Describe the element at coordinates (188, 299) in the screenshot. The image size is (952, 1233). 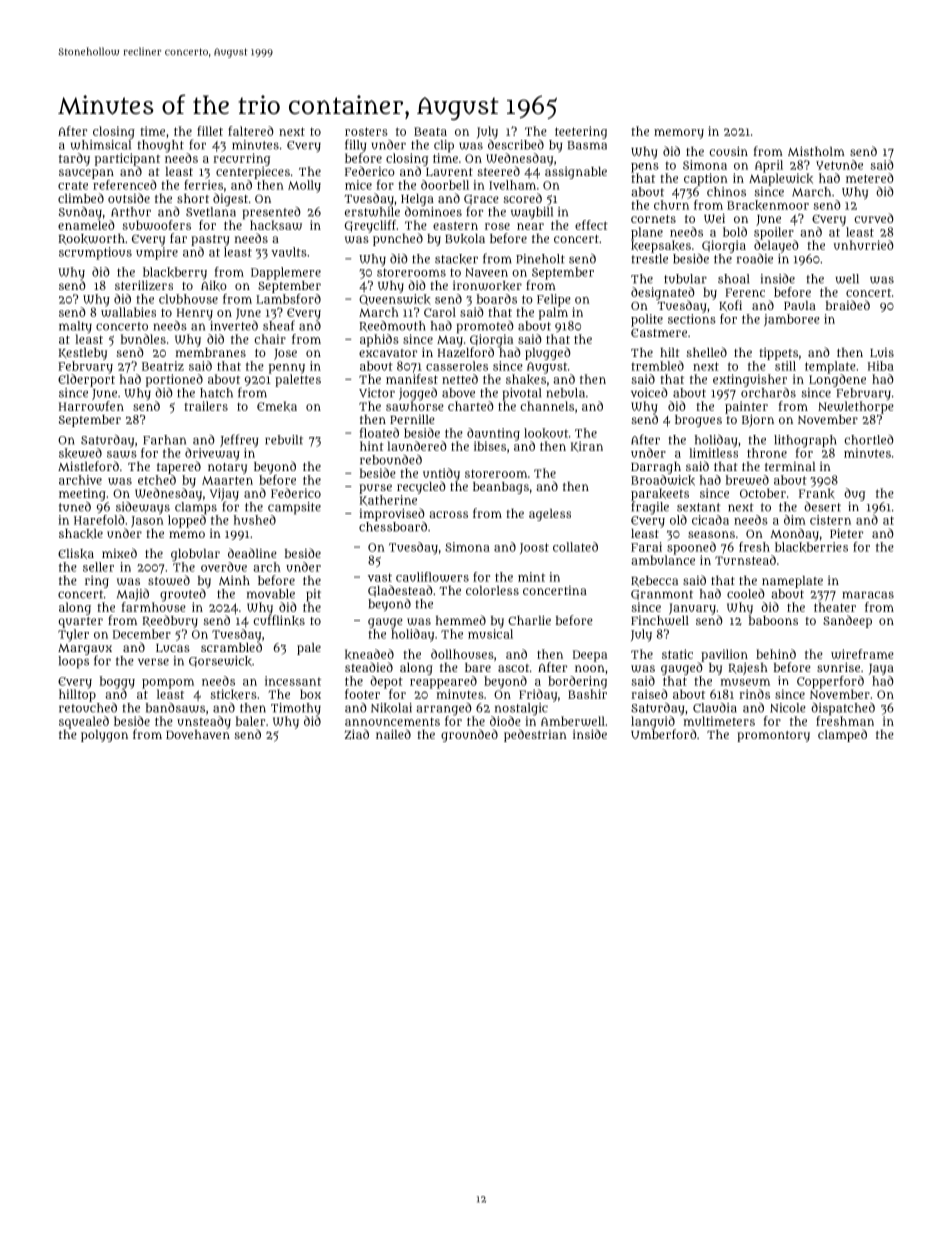
I see `clubhouse` at that location.
